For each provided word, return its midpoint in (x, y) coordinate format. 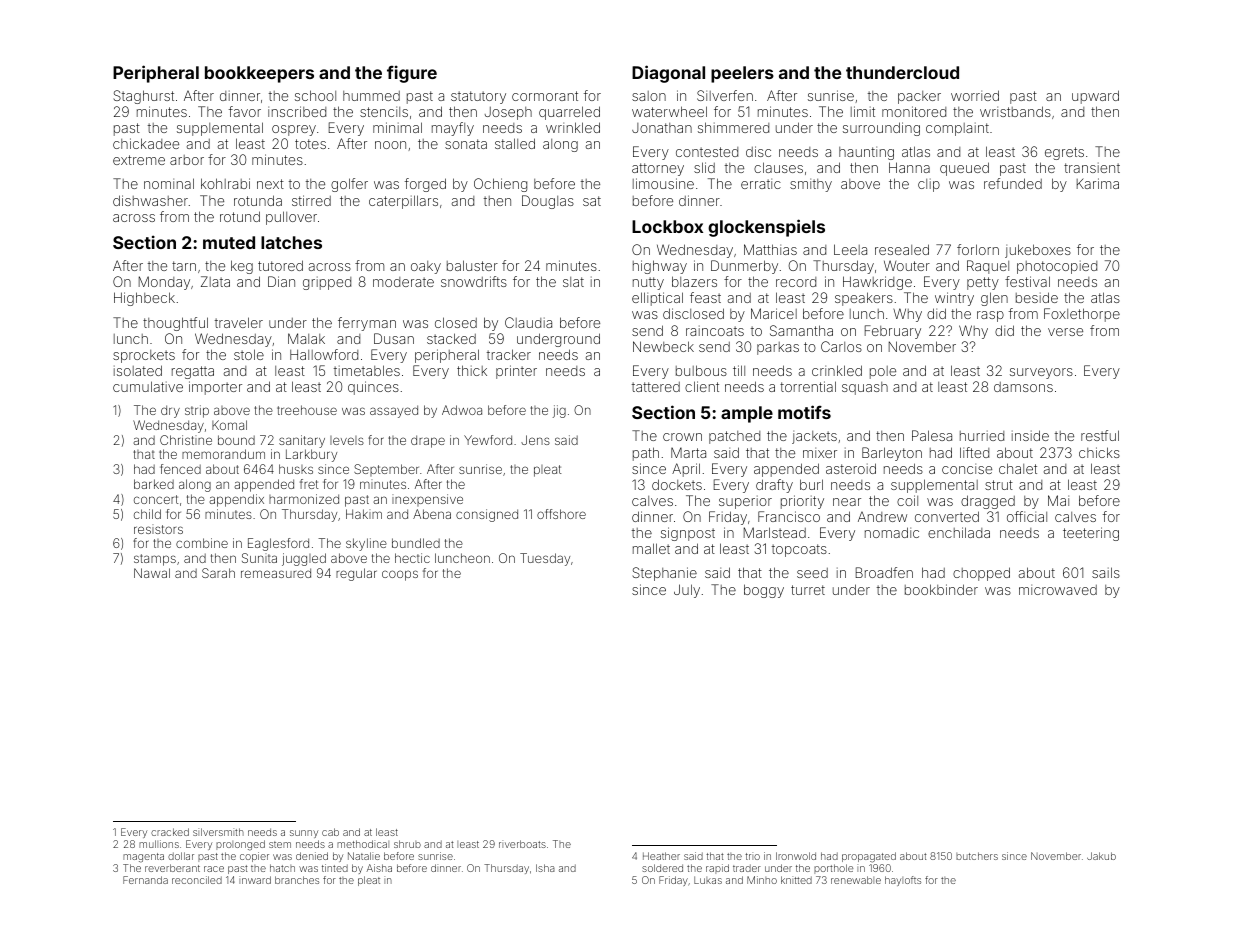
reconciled (197, 880)
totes (310, 144)
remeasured (276, 573)
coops (400, 575)
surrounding (881, 129)
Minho (762, 880)
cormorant (545, 96)
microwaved (1058, 589)
